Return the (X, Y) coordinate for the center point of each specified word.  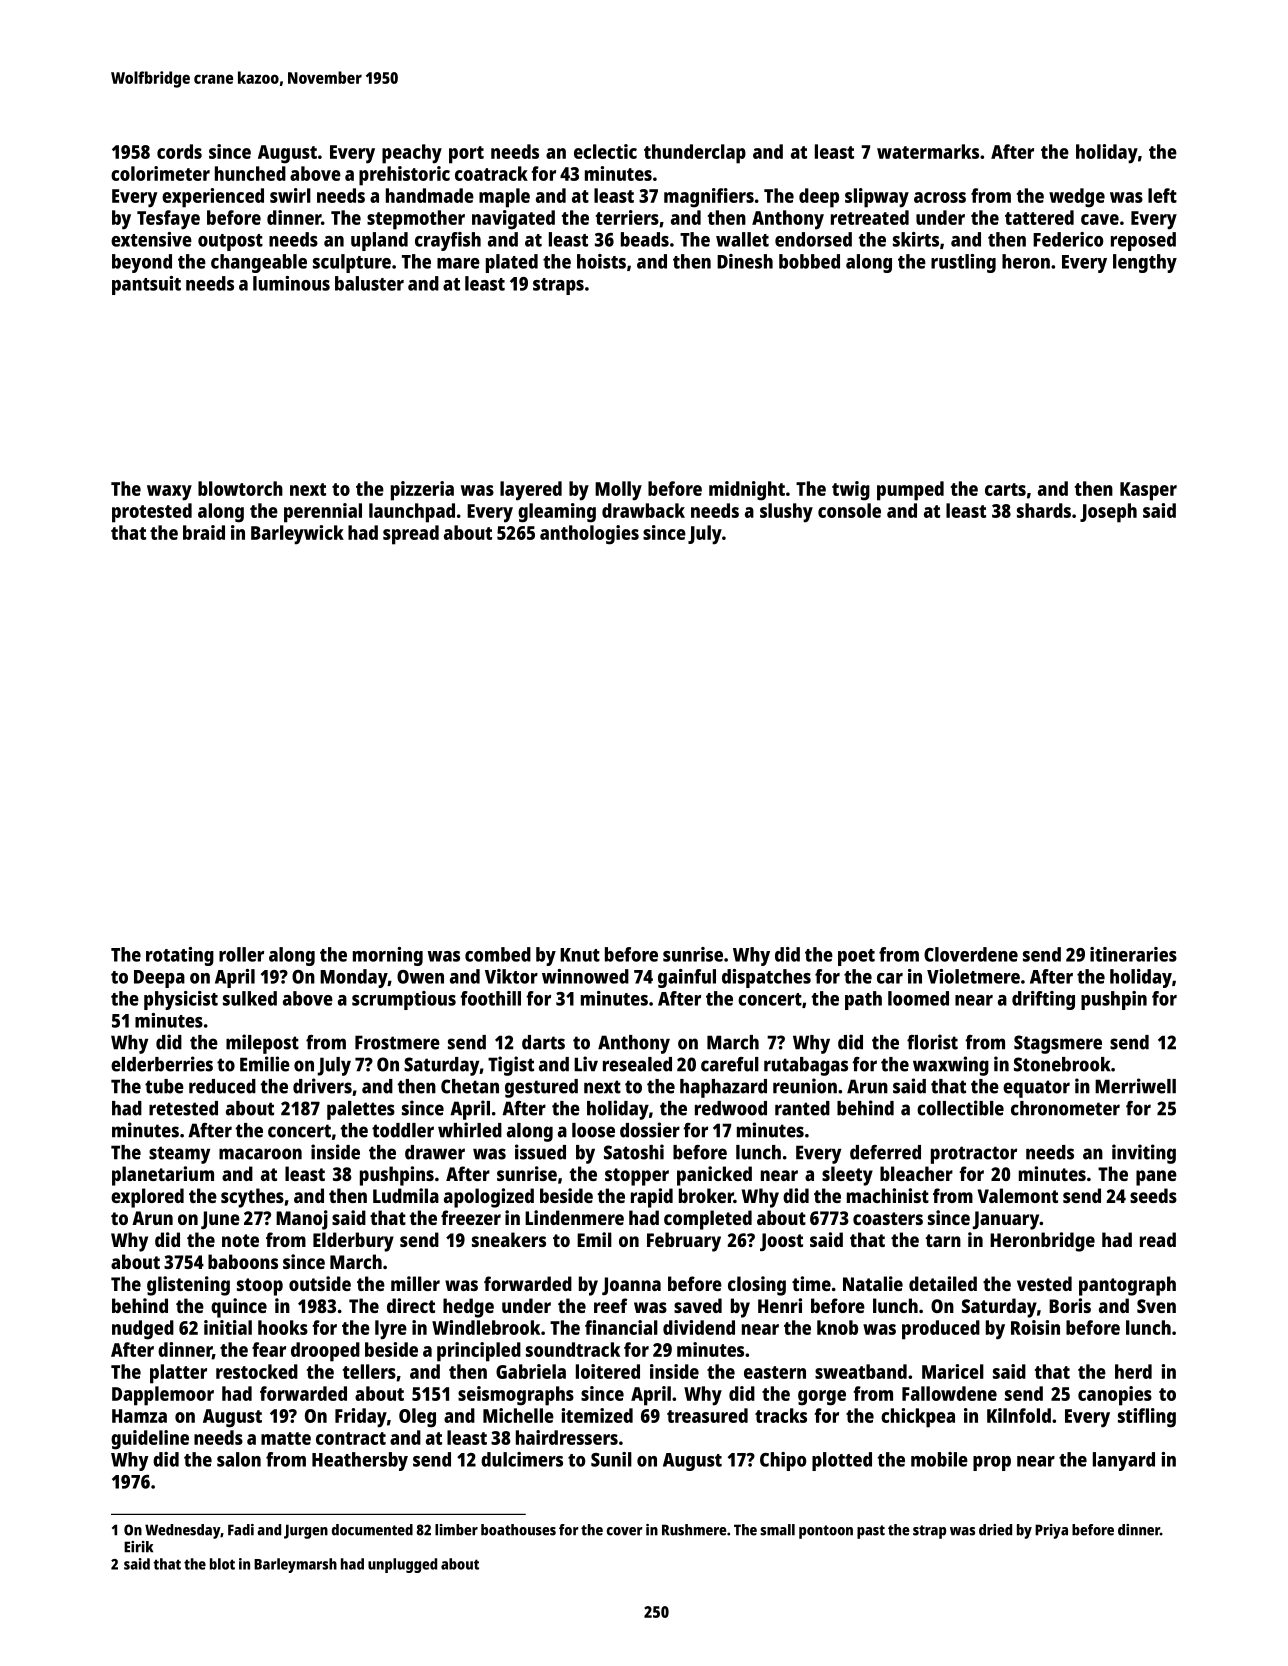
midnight (747, 491)
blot (222, 1564)
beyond (142, 263)
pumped (910, 491)
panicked (714, 1176)
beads (645, 239)
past (871, 1532)
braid (204, 532)
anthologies (589, 535)
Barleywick (297, 535)
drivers (322, 1086)
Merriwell (1135, 1086)
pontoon (826, 1532)
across (940, 197)
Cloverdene (971, 954)
